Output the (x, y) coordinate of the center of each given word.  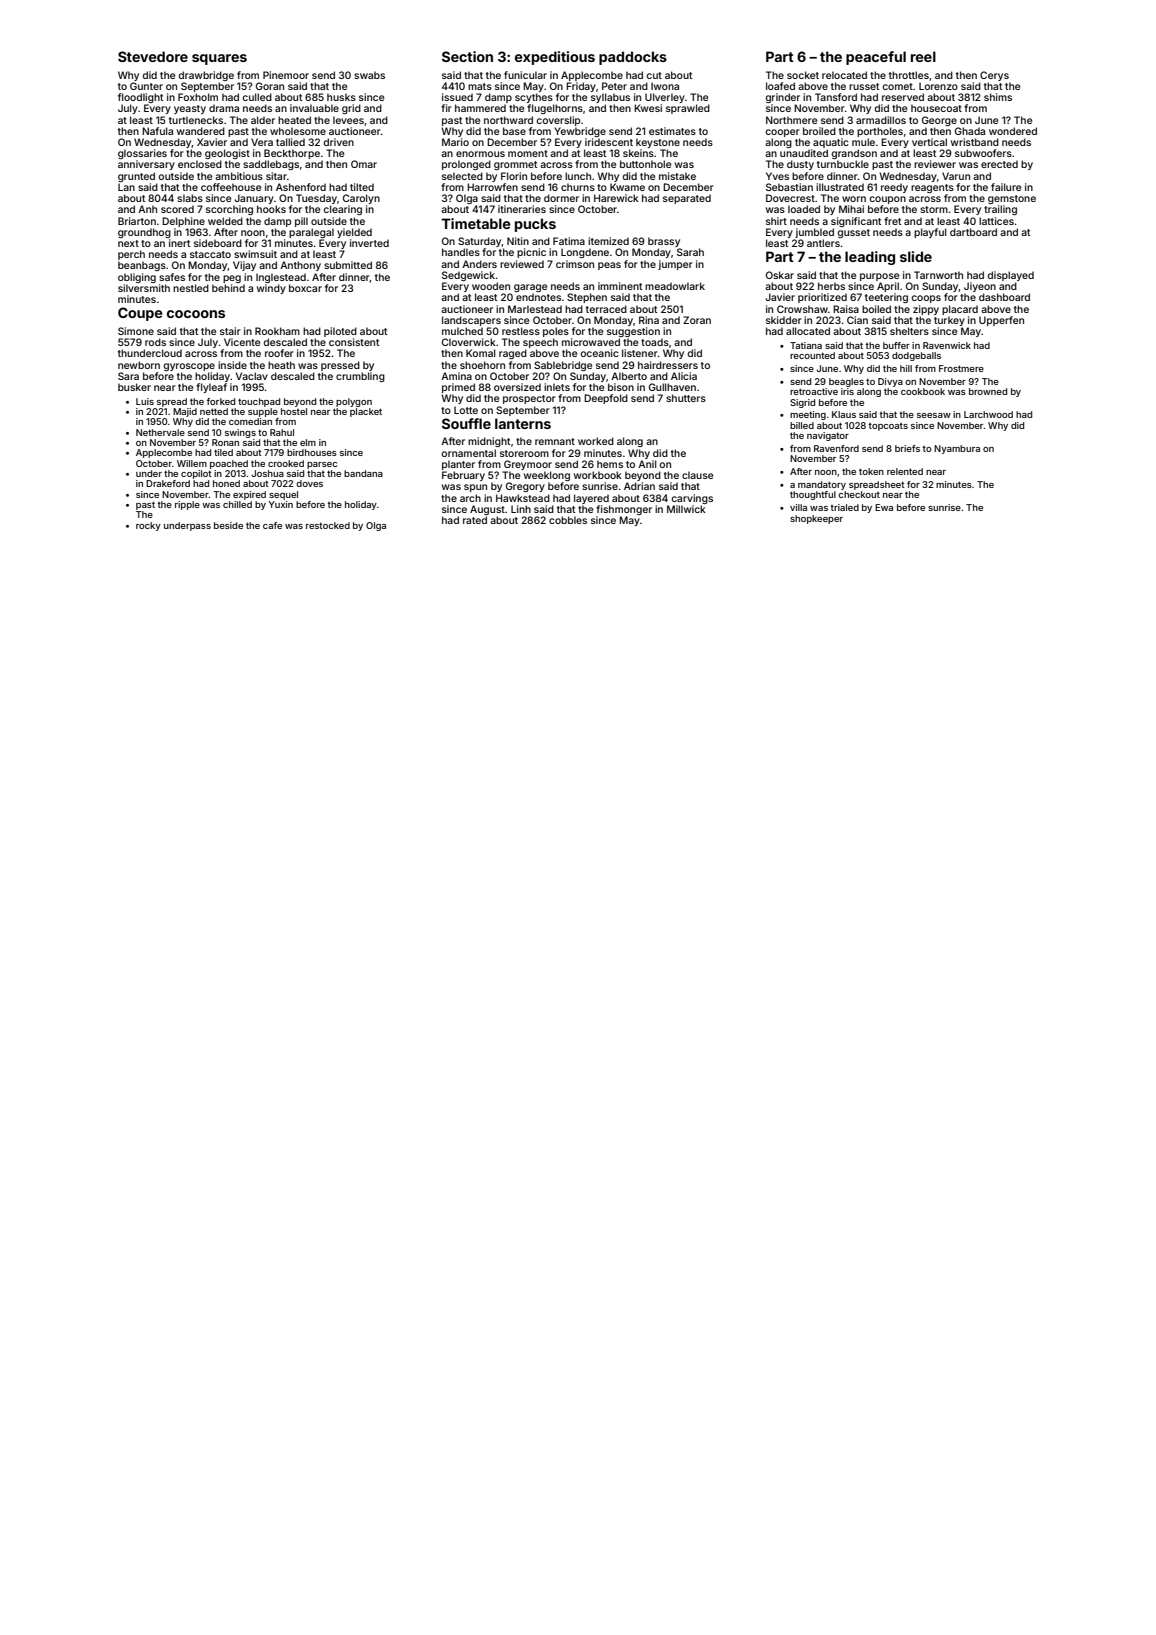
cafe (272, 525)
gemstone (1012, 199)
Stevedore (153, 56)
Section (467, 56)
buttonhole (645, 164)
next (128, 243)
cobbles (568, 520)
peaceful (876, 58)
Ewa (884, 507)
